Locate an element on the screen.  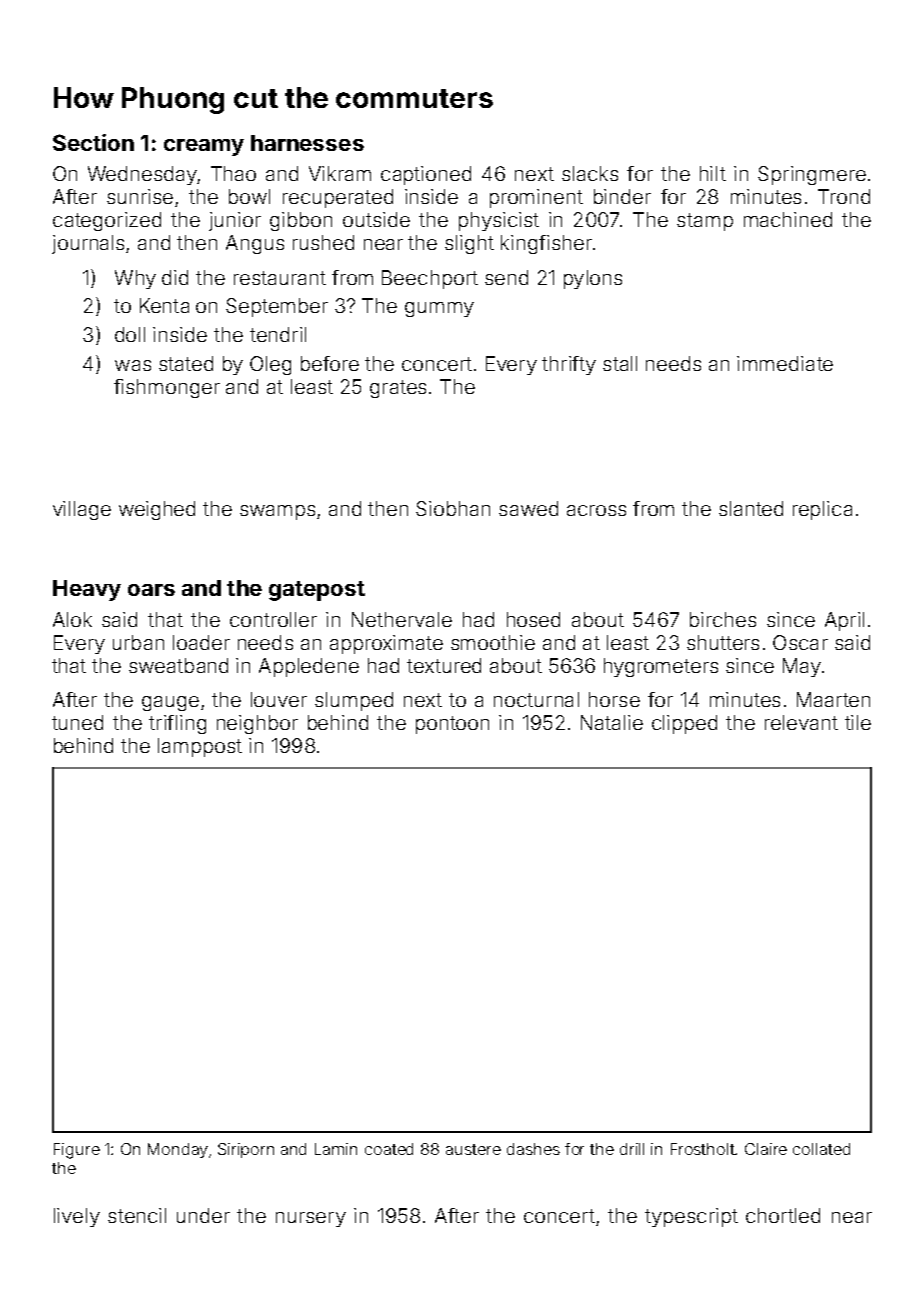
slanted is located at coordinates (751, 508).
